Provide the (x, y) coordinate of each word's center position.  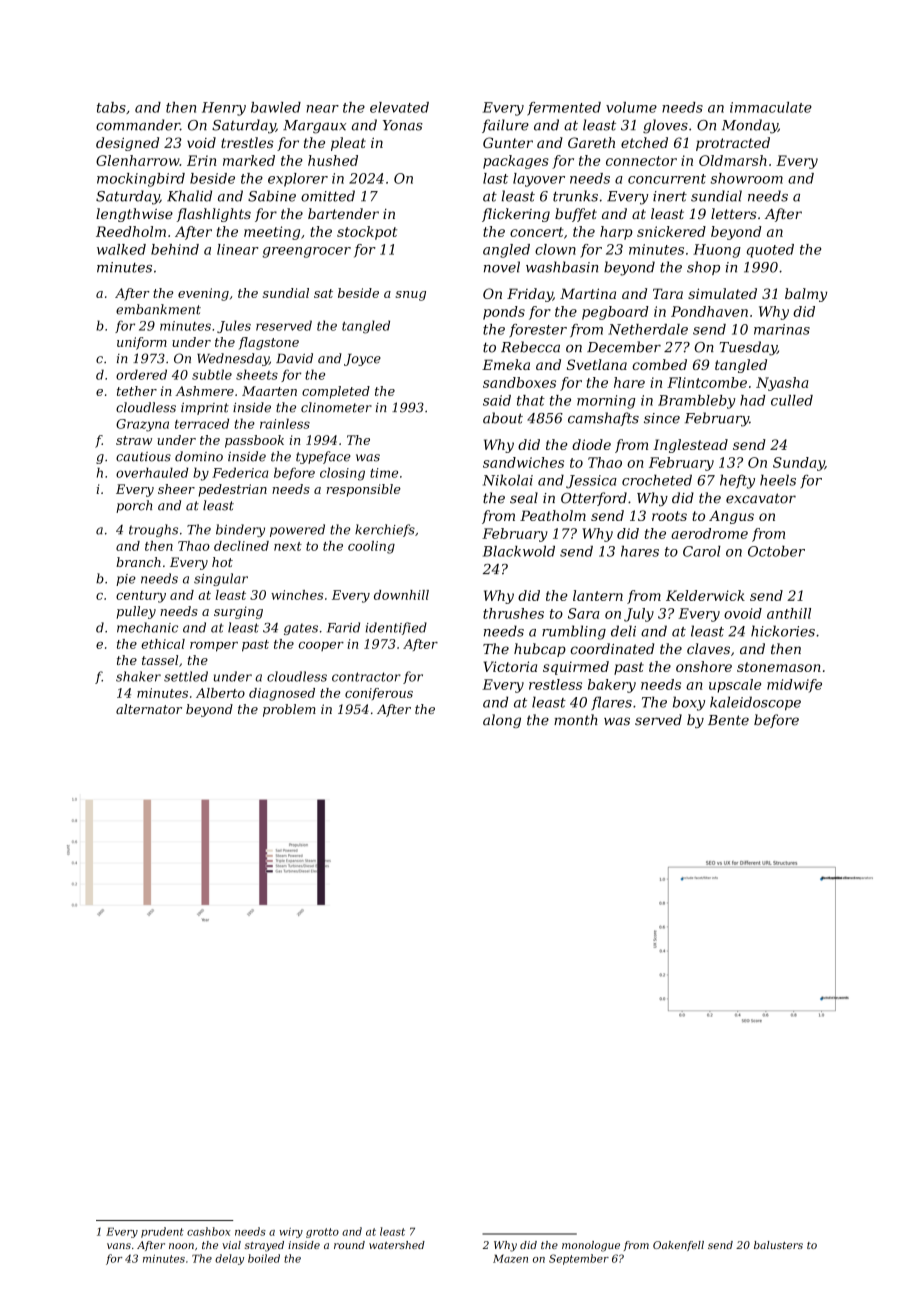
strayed (264, 1246)
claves (708, 649)
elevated (399, 107)
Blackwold (519, 551)
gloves (665, 126)
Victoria (510, 666)
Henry (224, 109)
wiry (291, 1233)
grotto (322, 1233)
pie (126, 580)
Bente (728, 720)
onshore (704, 666)
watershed (397, 1245)
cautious (143, 457)
